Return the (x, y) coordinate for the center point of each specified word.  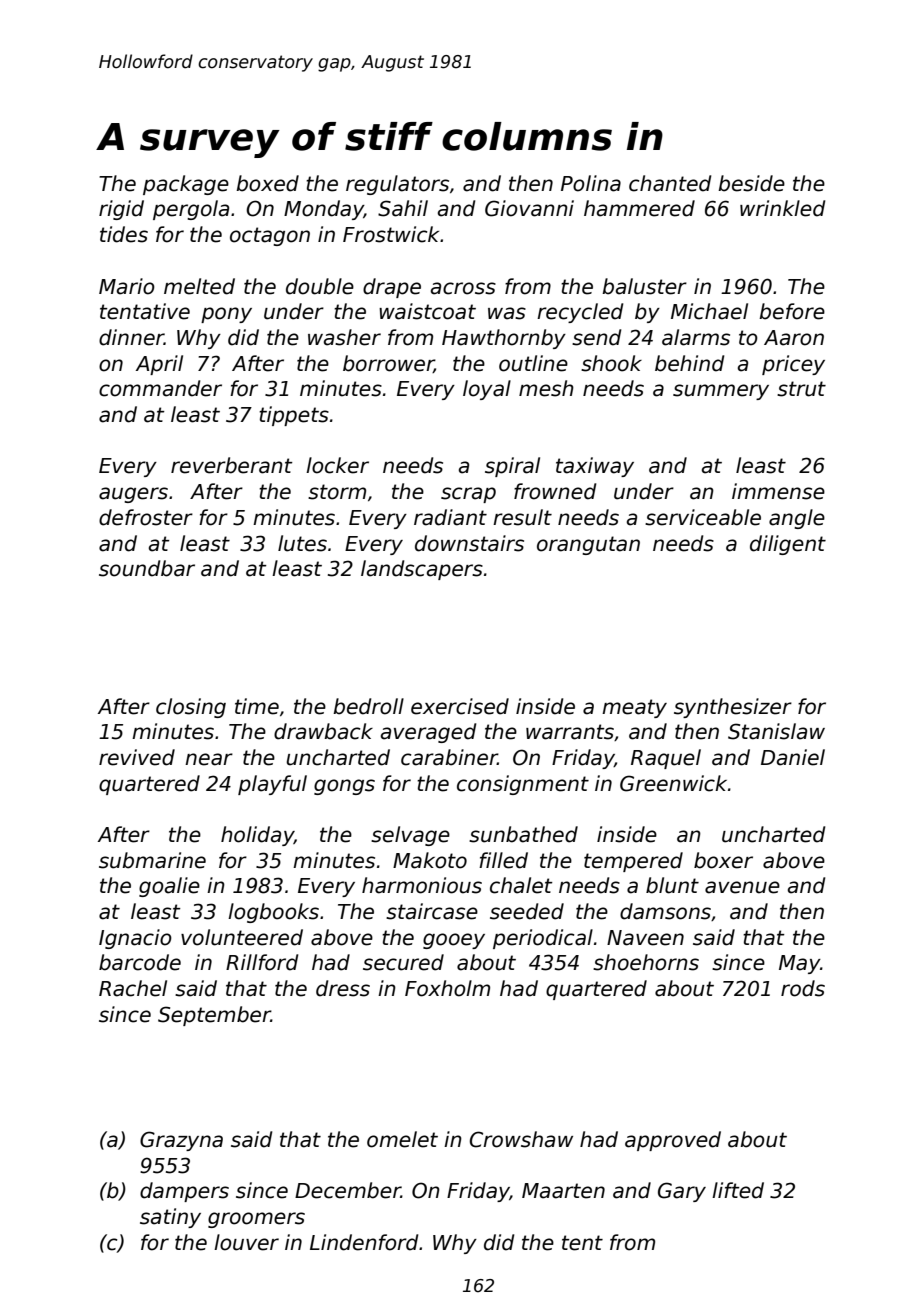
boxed (267, 183)
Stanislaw (776, 731)
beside (751, 183)
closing (191, 708)
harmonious (422, 885)
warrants (570, 732)
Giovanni (529, 208)
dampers (184, 1192)
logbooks (273, 913)
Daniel (793, 757)
